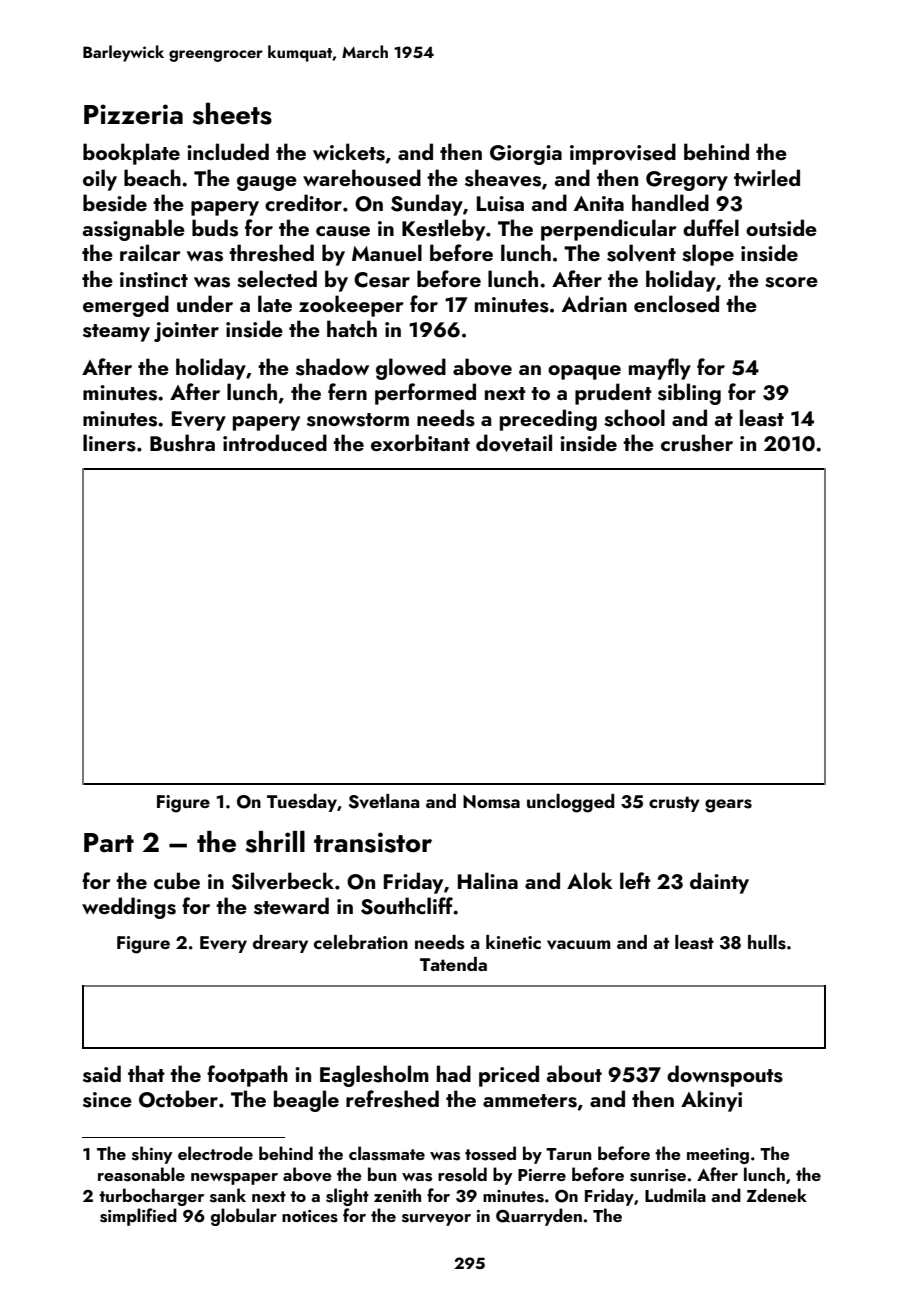 The height and width of the screenshot is (1316, 908). I want to click on crusty, so click(674, 804).
